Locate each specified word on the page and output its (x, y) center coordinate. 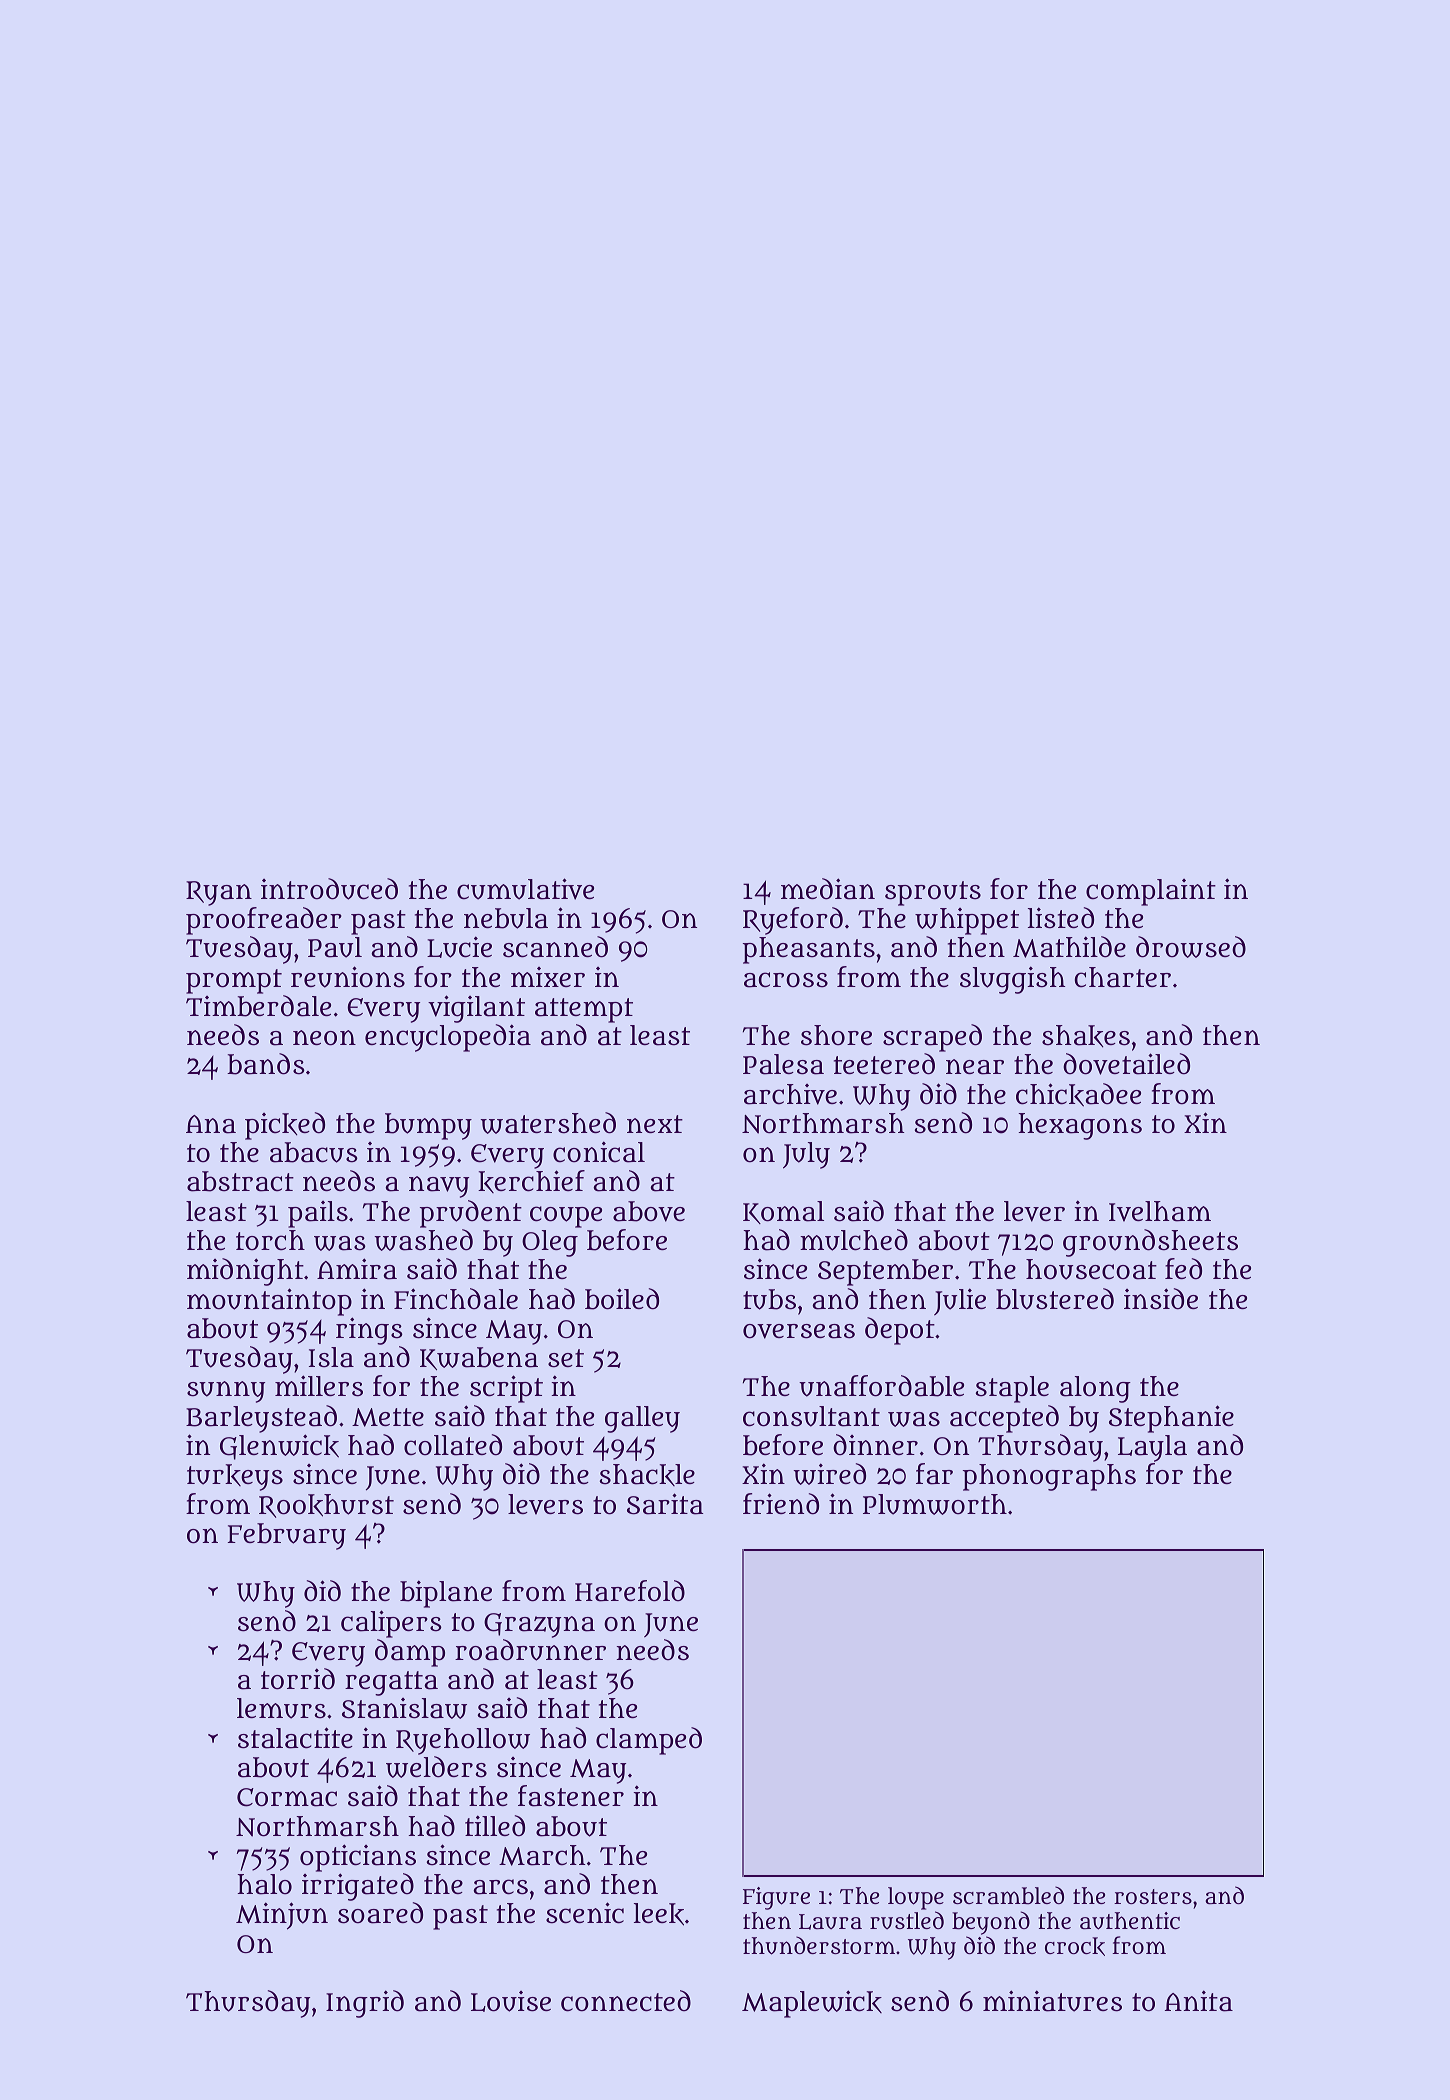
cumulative (525, 889)
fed (1183, 1269)
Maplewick (812, 2004)
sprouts (933, 893)
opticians (358, 1858)
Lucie (459, 947)
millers (319, 1386)
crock (1075, 1946)
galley (642, 1419)
